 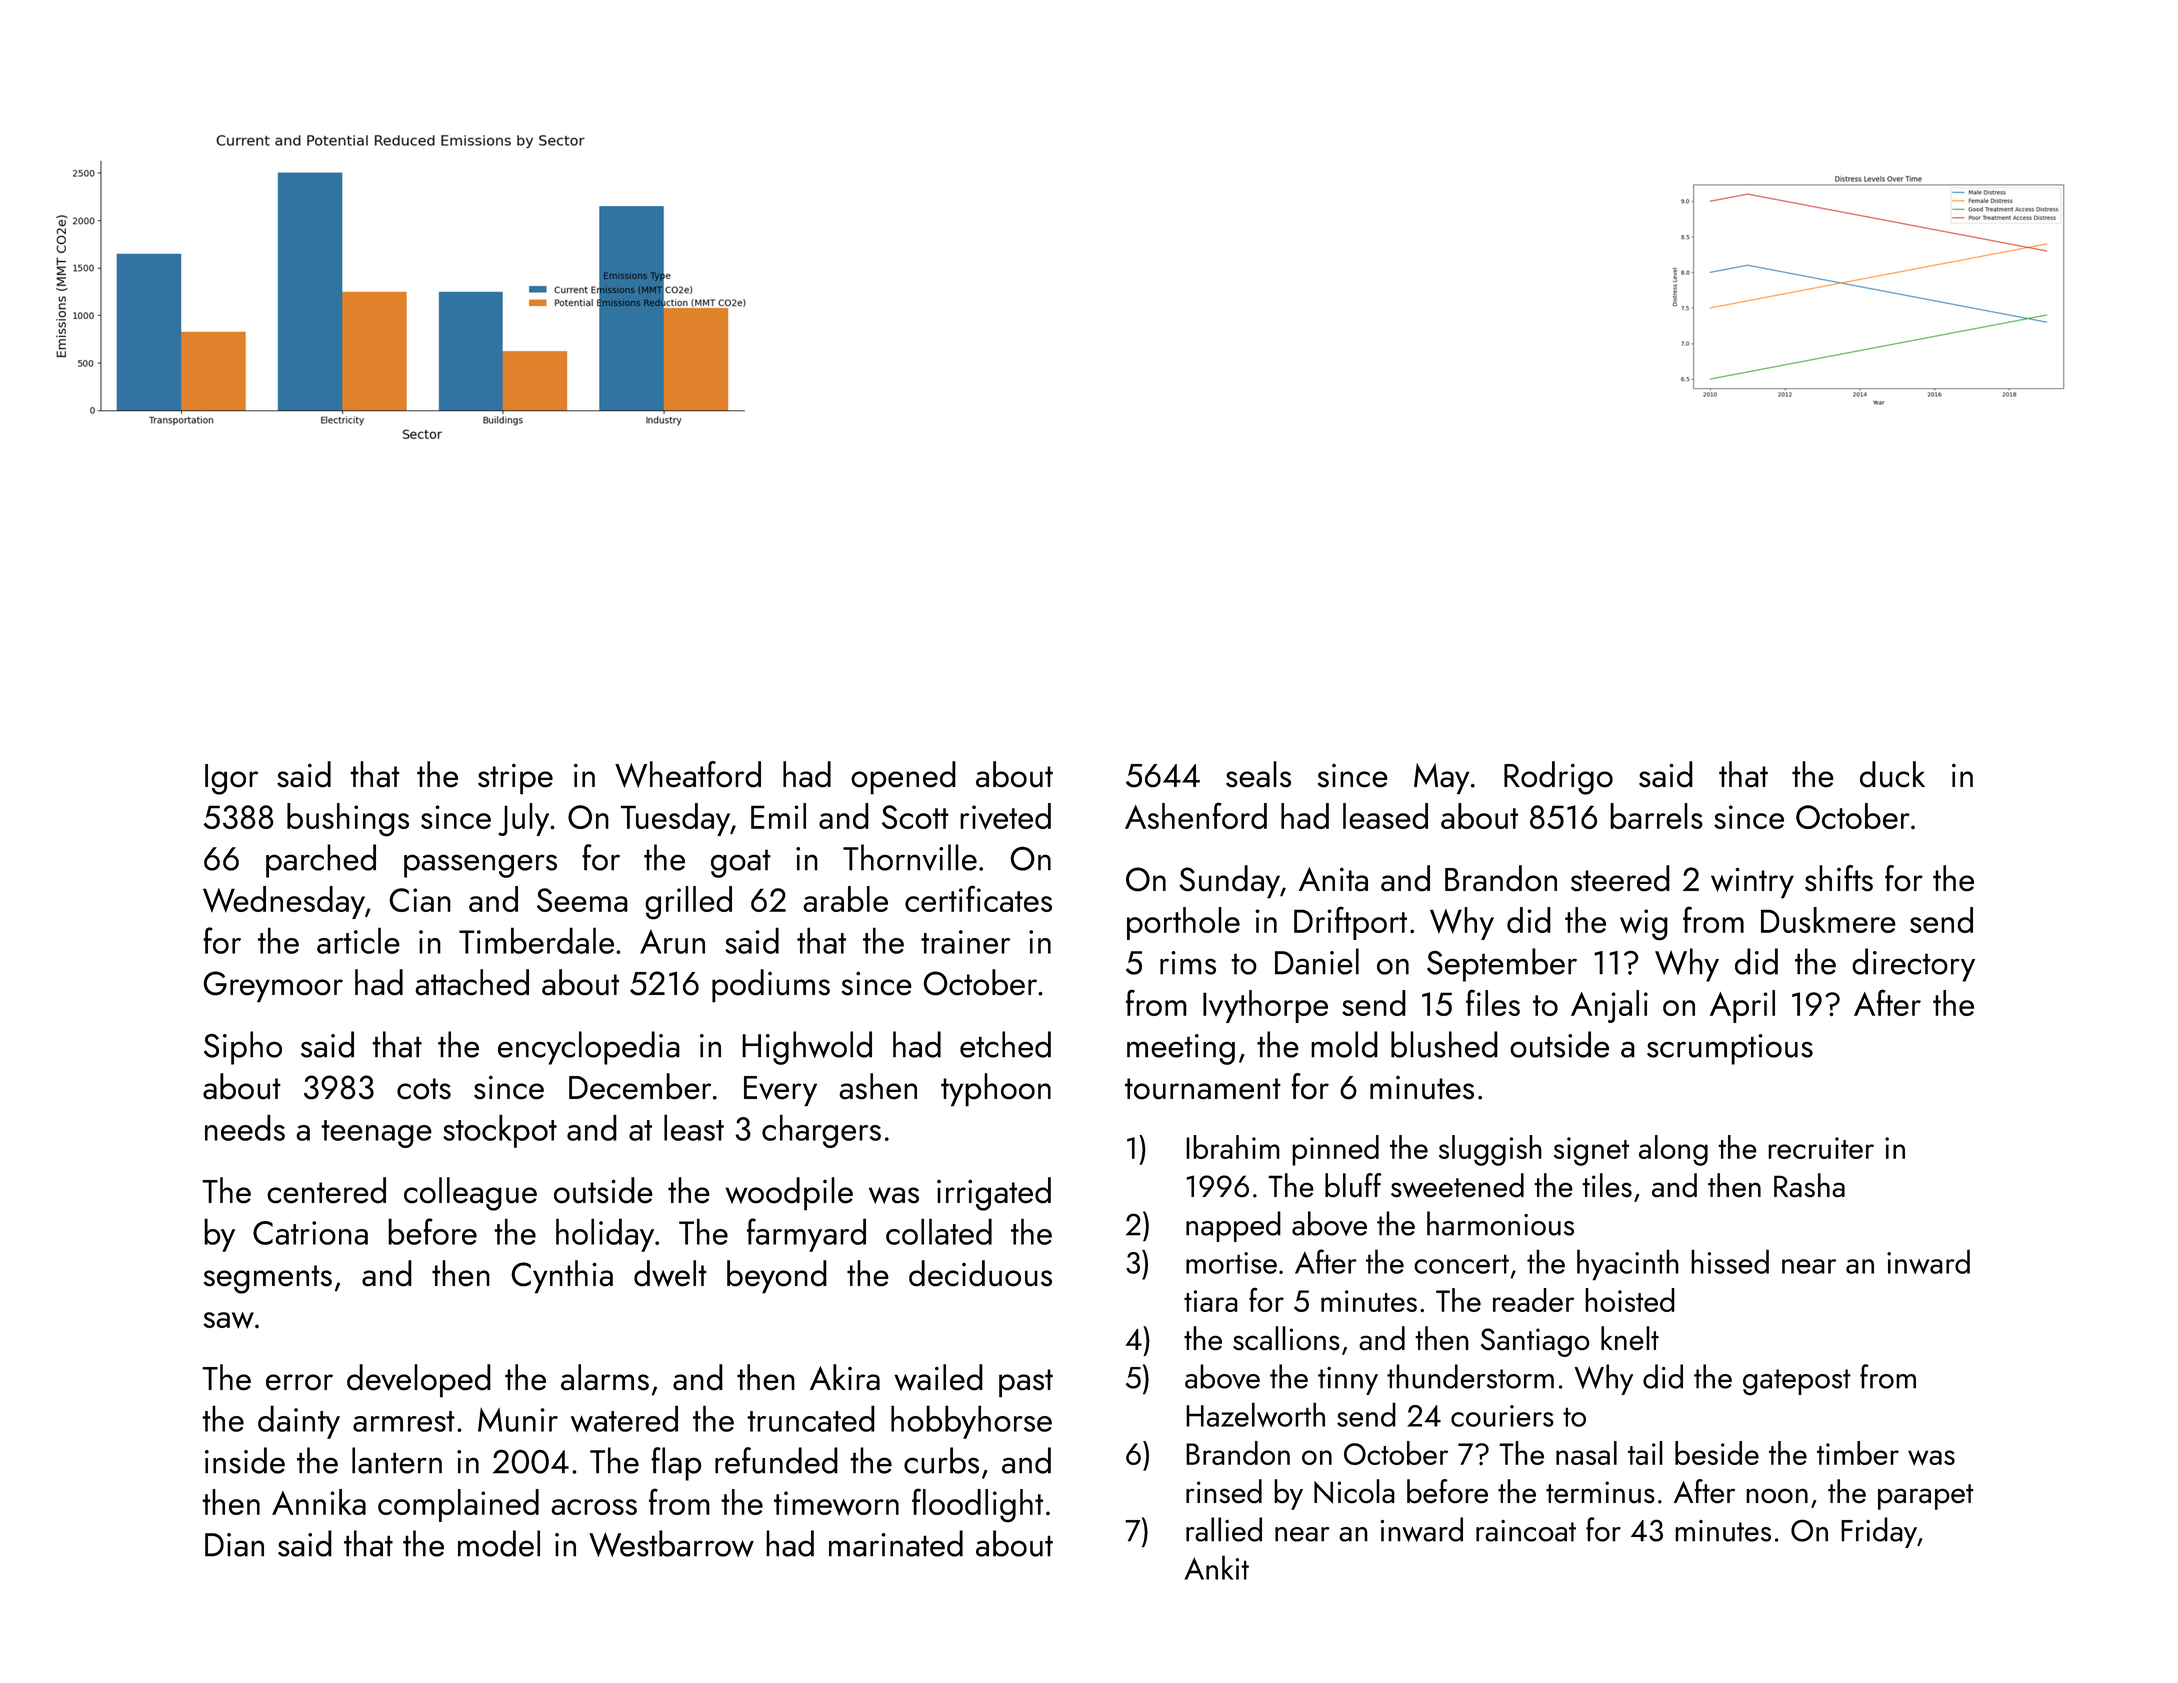 I want to click on Ankit, so click(x=1217, y=1567).
